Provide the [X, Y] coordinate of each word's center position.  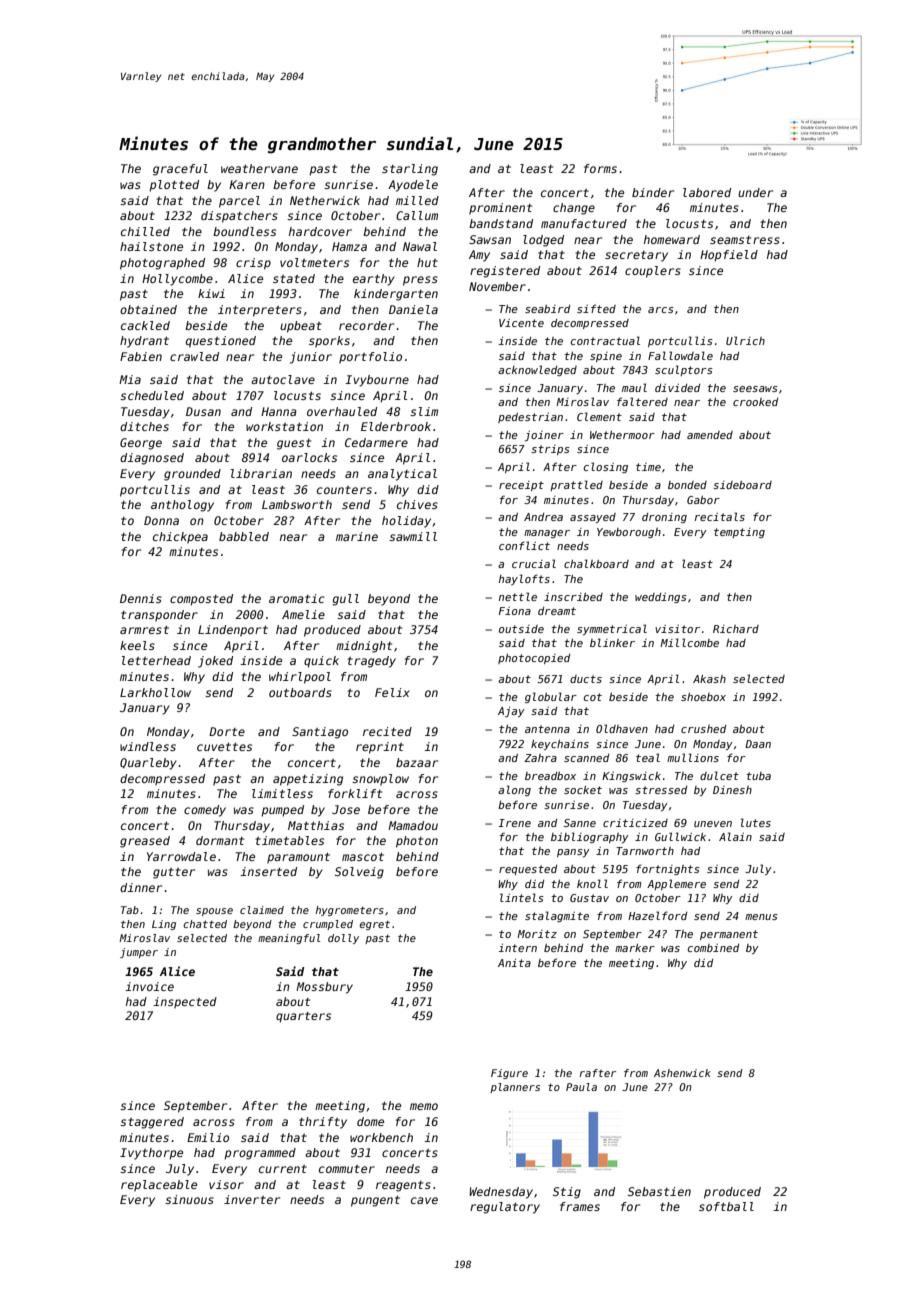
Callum [417, 215]
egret [375, 925]
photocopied [534, 659]
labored [707, 192]
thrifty [323, 1123]
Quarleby [148, 764]
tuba [758, 776]
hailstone [151, 246]
